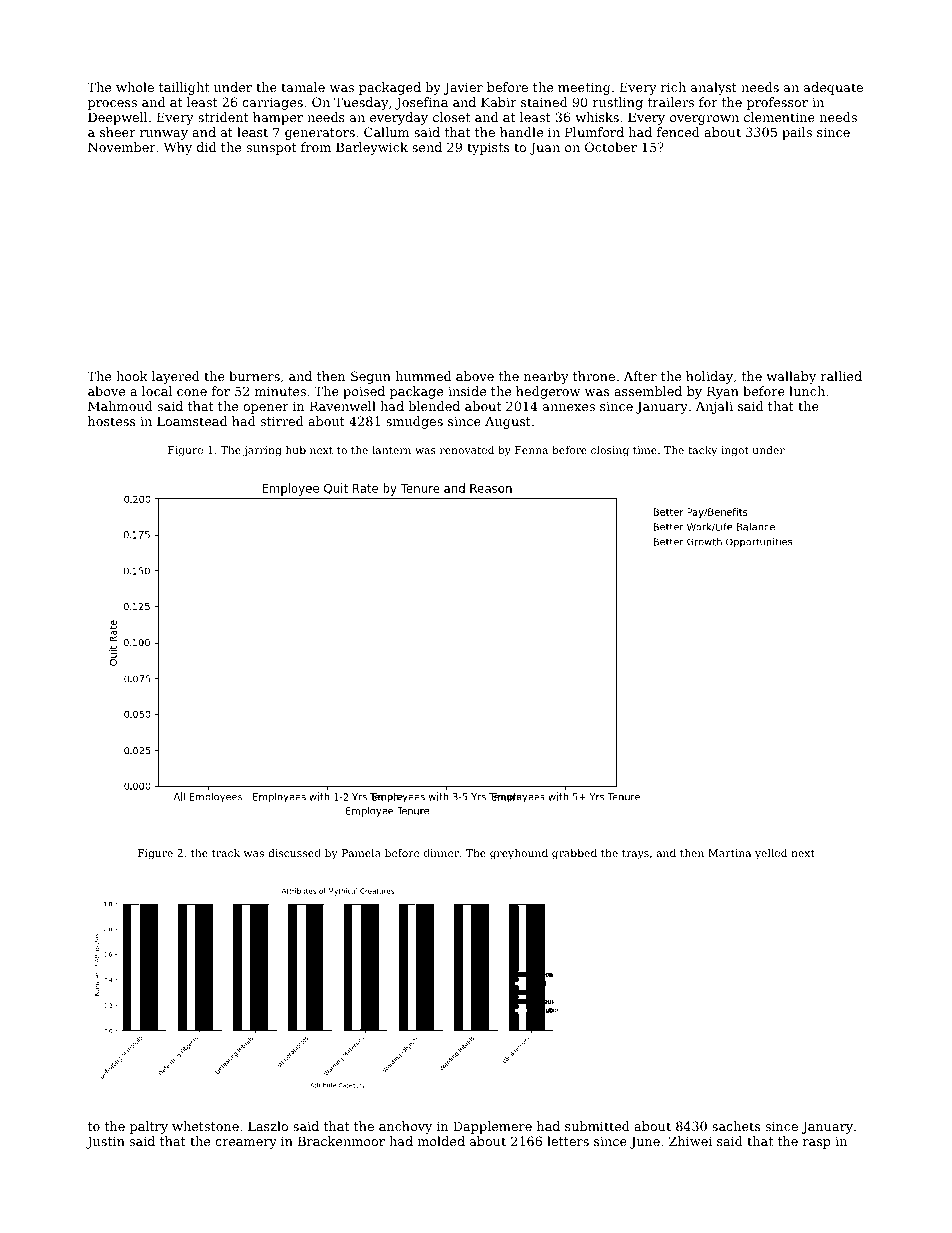 Image resolution: width=952 pixels, height=1233 pixels. Describe the element at coordinates (735, 451) in the screenshot. I see `ingot` at that location.
